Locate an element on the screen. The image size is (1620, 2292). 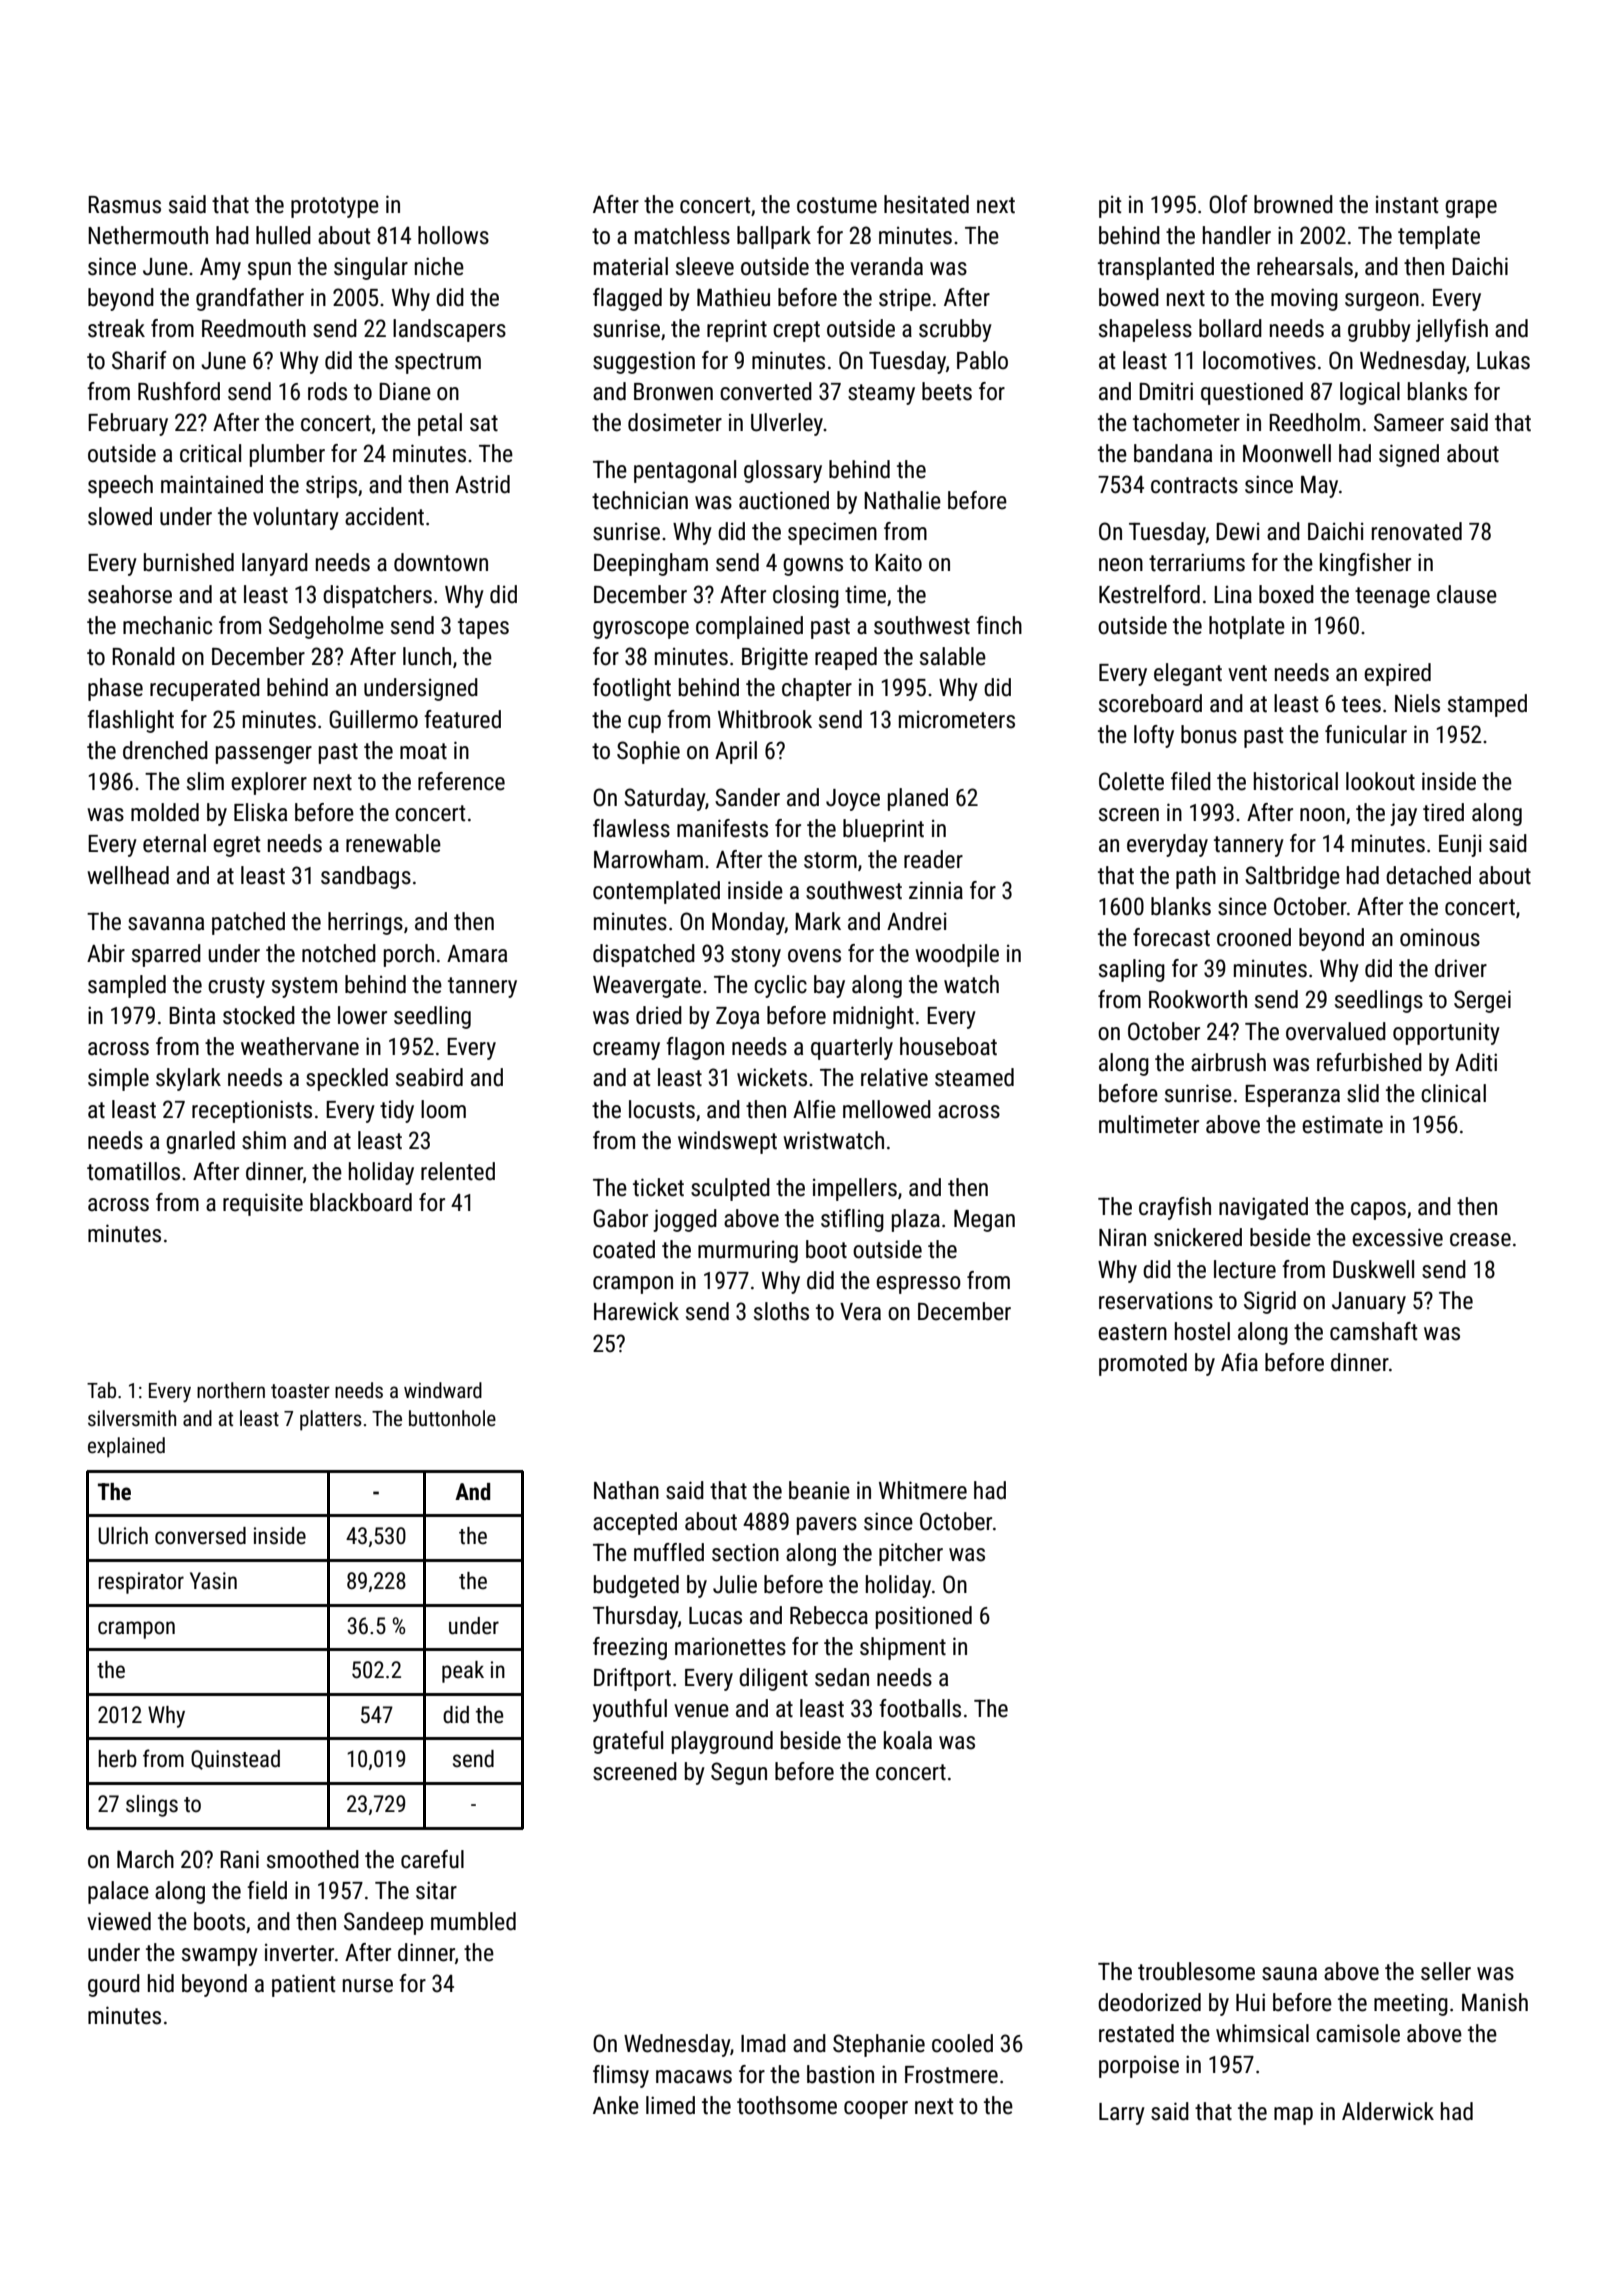
Nathan is located at coordinates (626, 1490).
